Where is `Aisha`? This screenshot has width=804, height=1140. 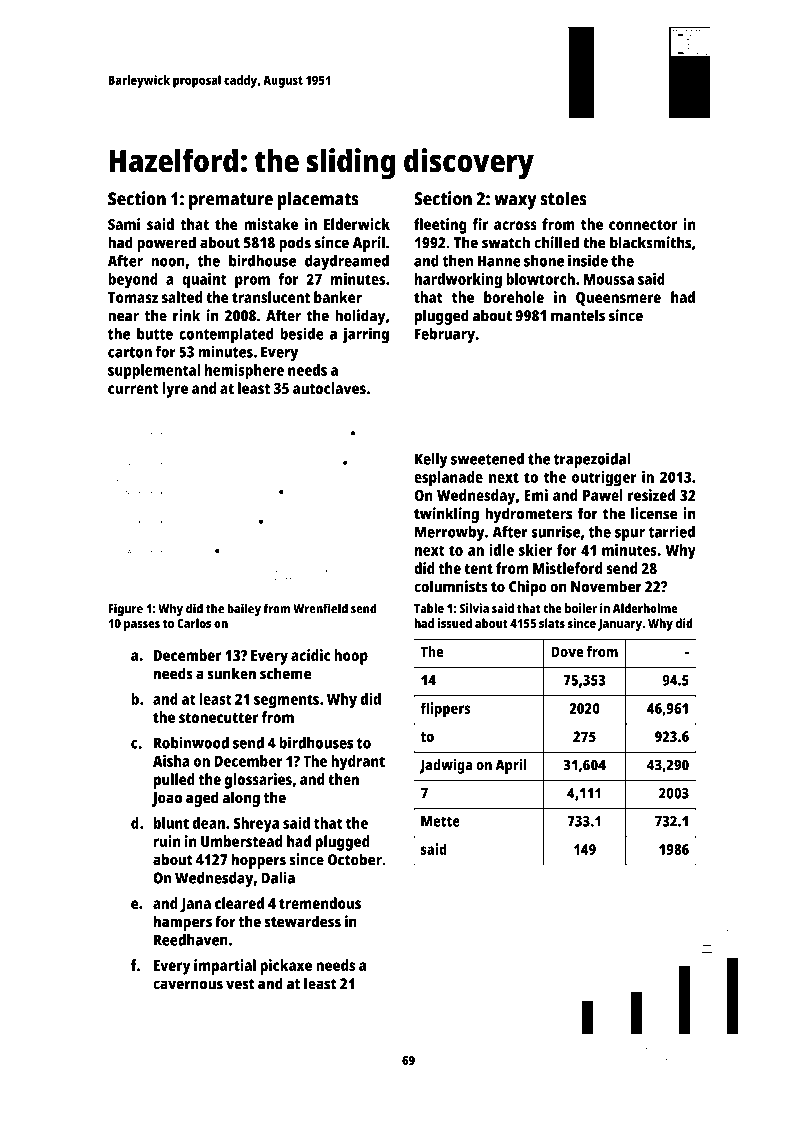
Aisha is located at coordinates (171, 761).
